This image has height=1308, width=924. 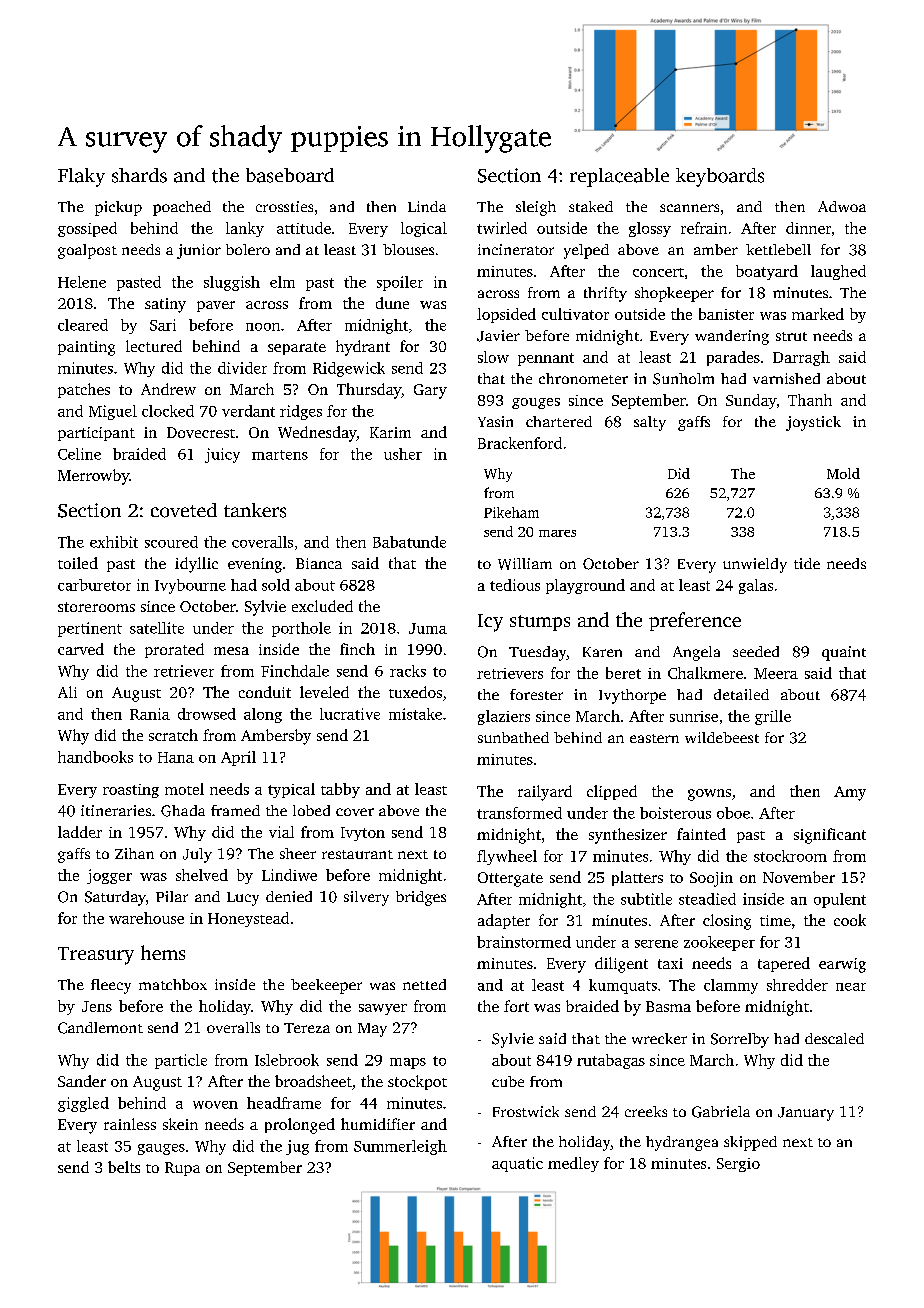 I want to click on marked, so click(x=818, y=314).
